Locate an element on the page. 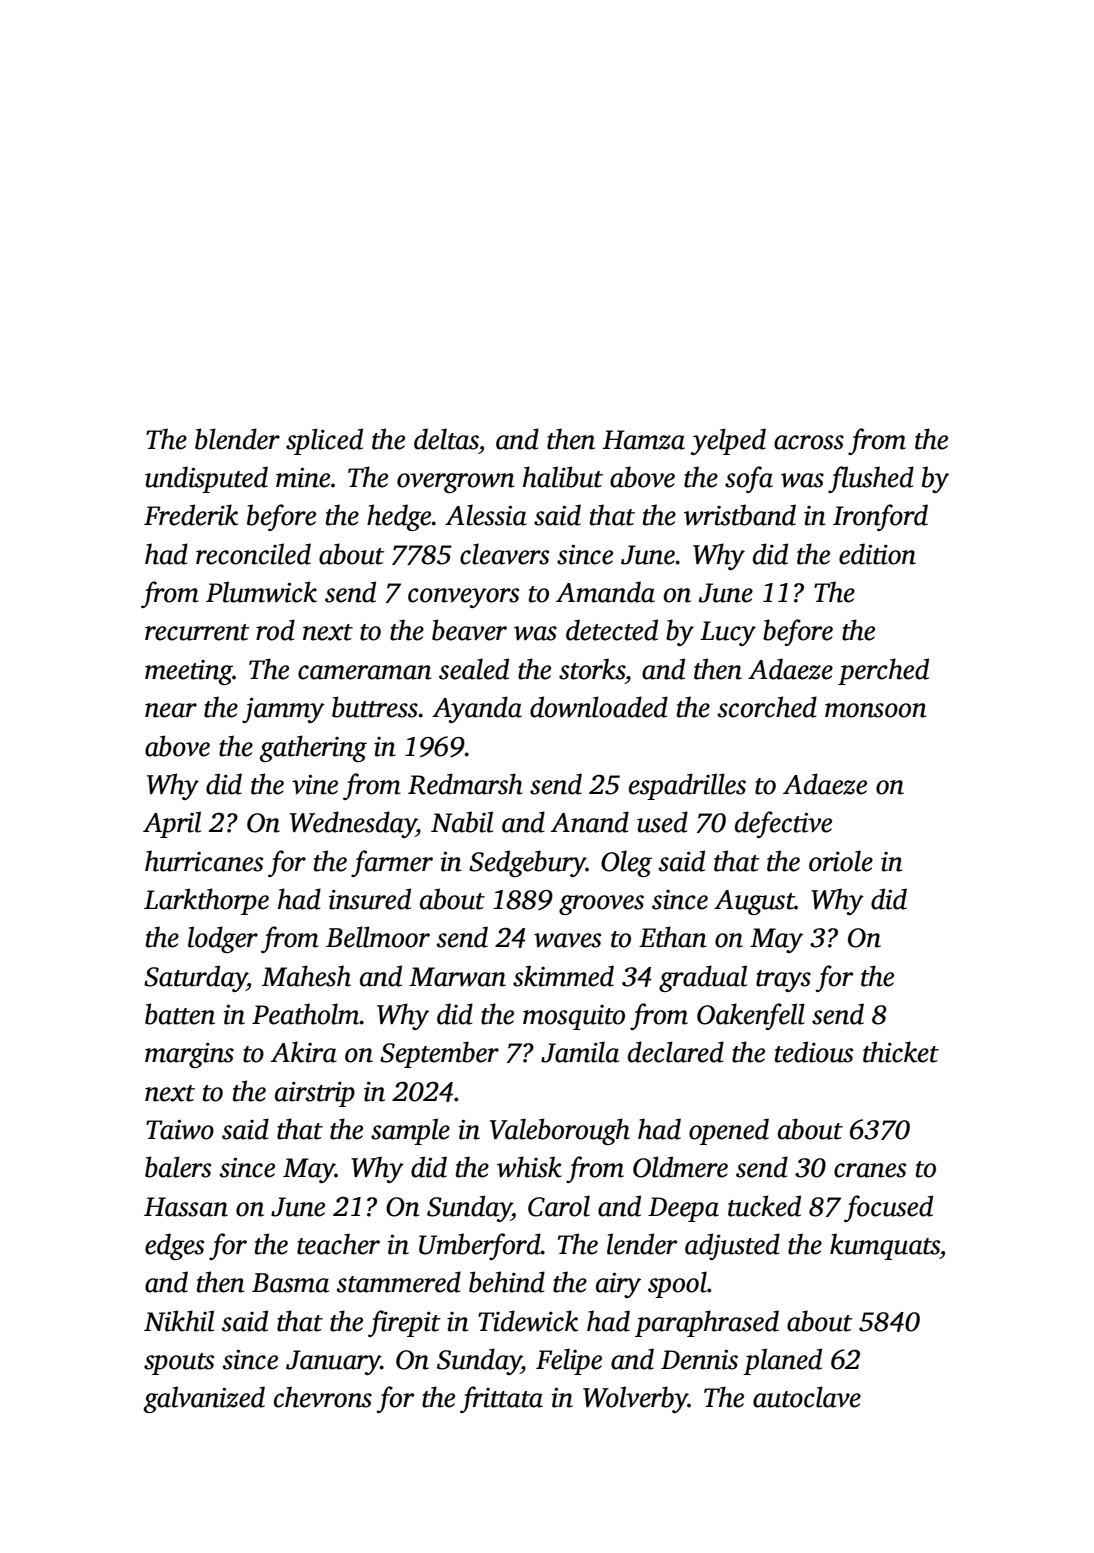 The image size is (1094, 1553). oriole is located at coordinates (841, 861).
